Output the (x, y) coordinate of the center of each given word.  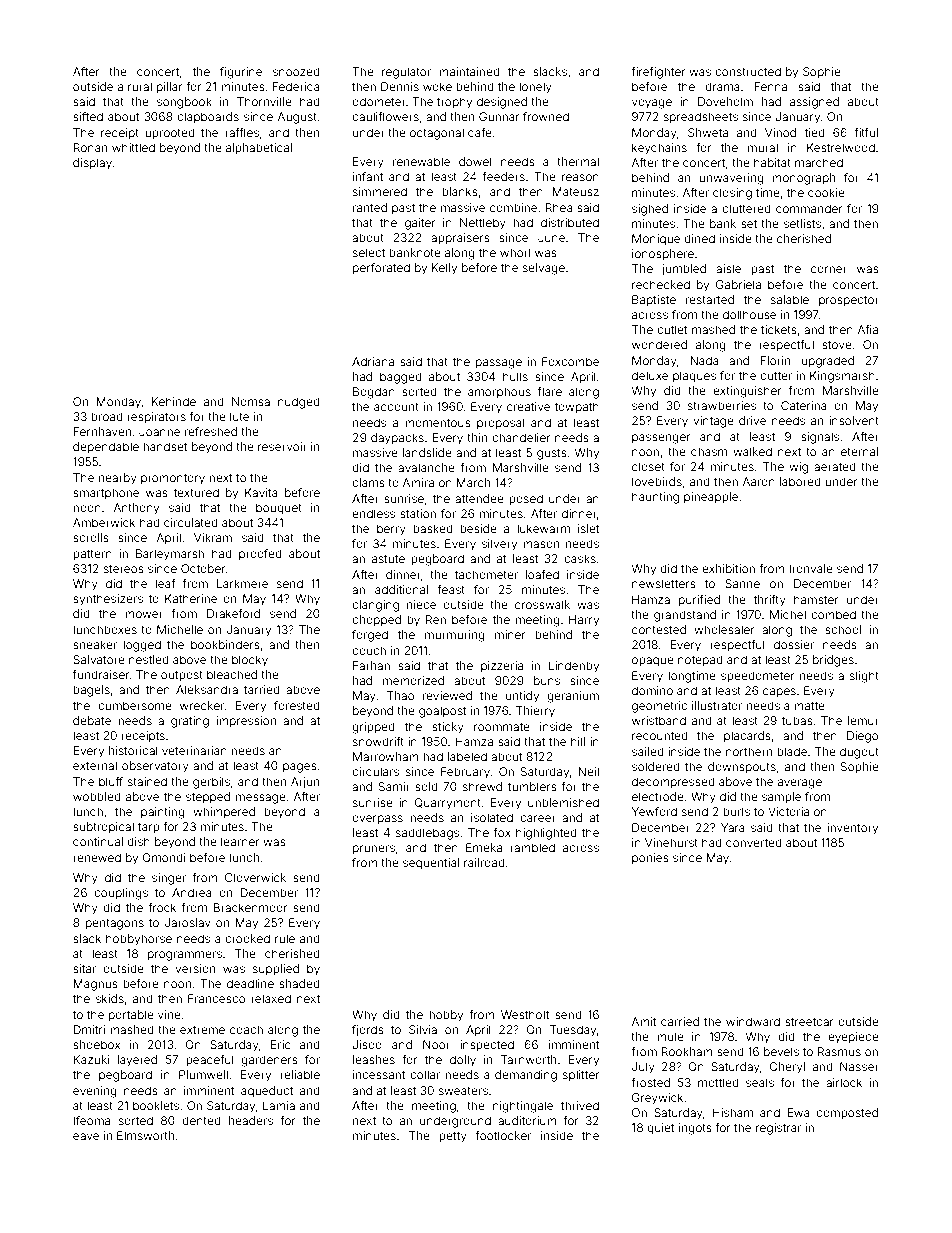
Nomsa (251, 401)
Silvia (423, 1029)
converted (754, 842)
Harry (584, 621)
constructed (748, 71)
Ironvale (811, 568)
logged (142, 646)
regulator (406, 73)
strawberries (722, 405)
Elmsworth (145, 1135)
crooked (247, 938)
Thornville (264, 101)
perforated (381, 269)
